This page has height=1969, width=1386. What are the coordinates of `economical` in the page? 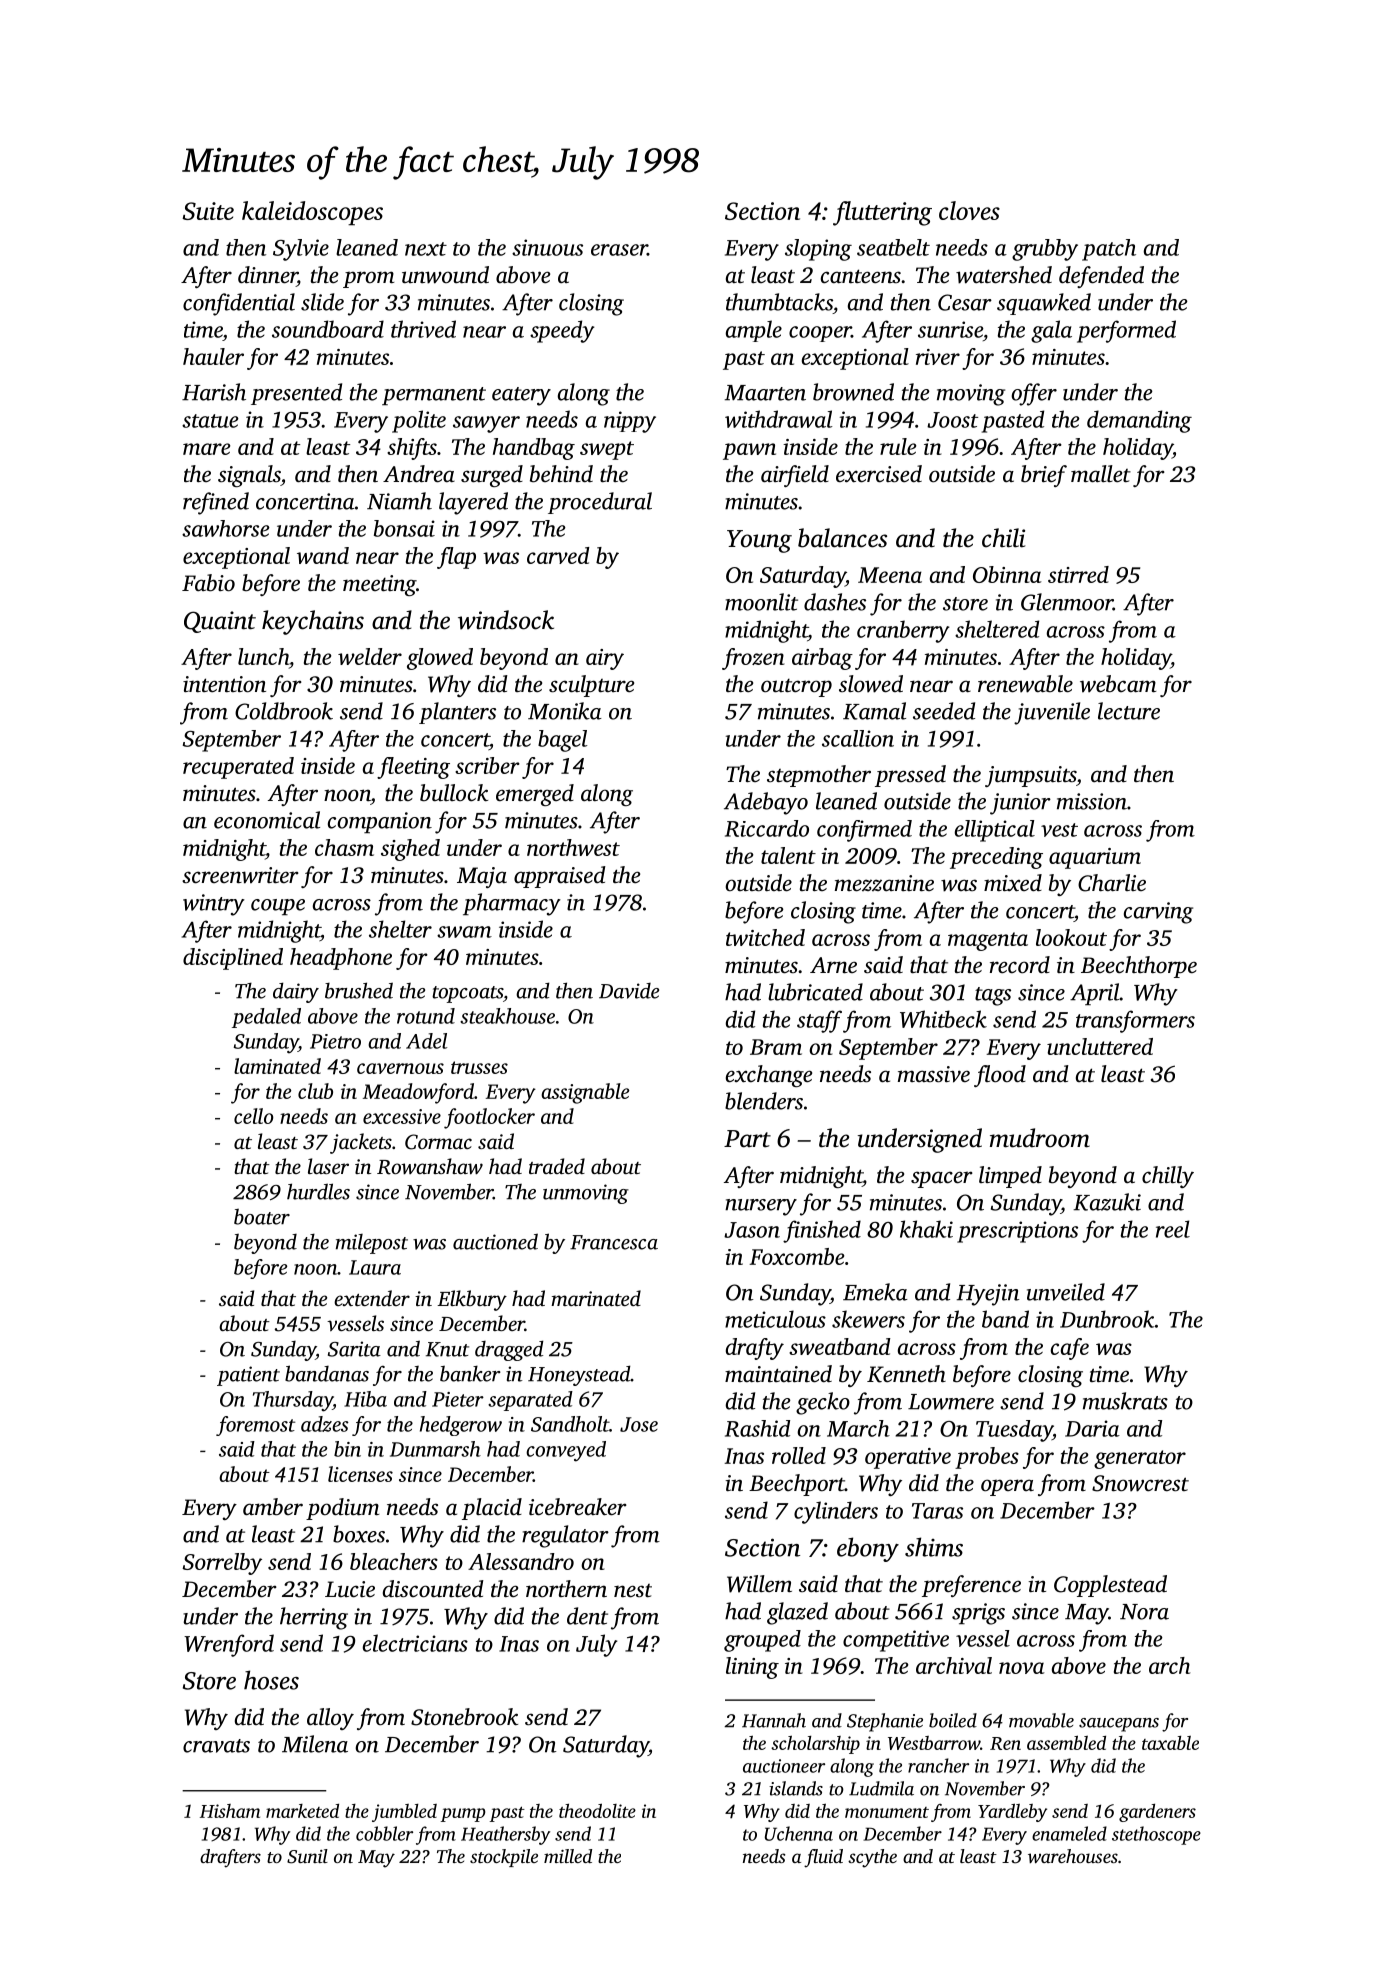 It's located at (267, 820).
